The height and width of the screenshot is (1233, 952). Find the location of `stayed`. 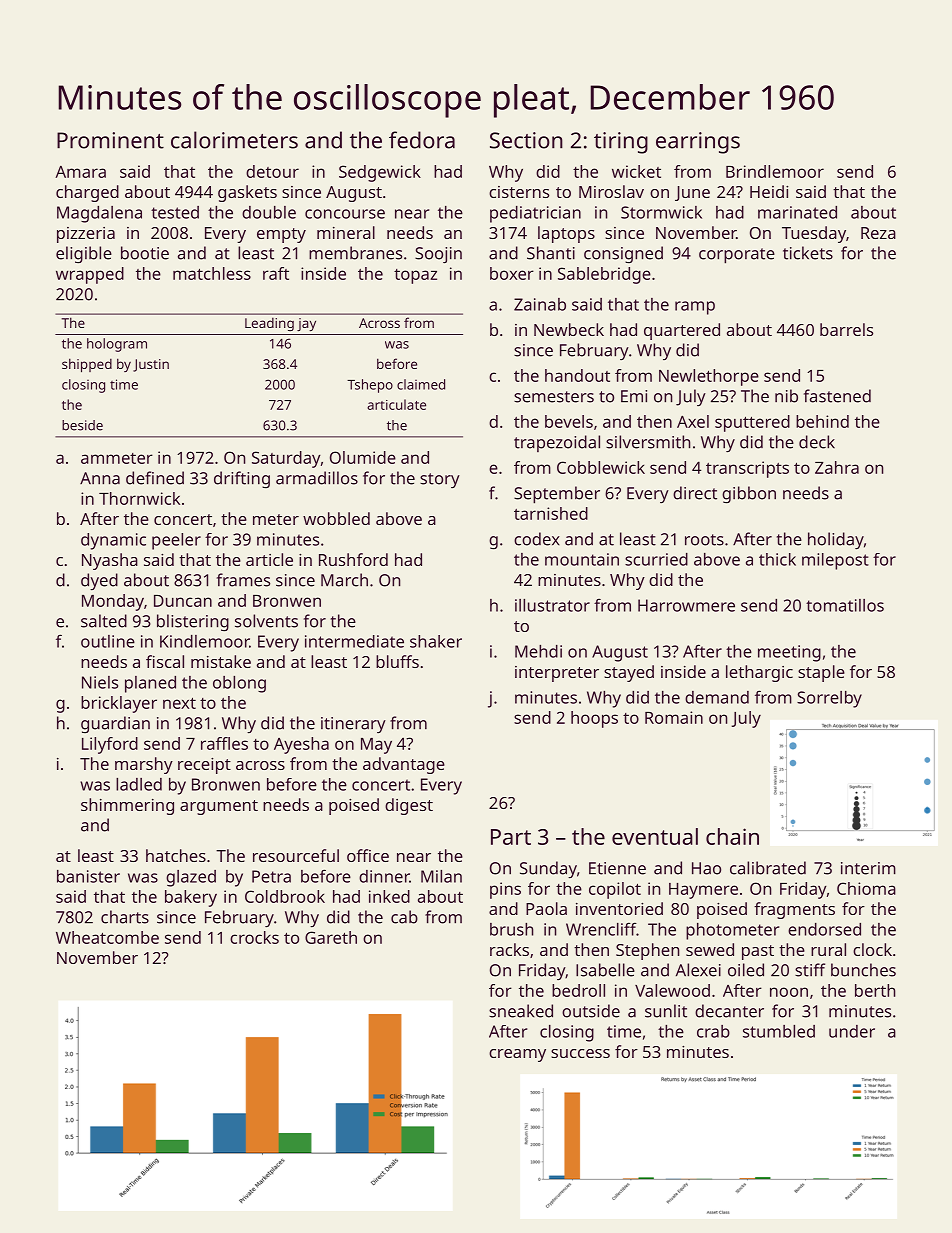

stayed is located at coordinates (629, 673).
